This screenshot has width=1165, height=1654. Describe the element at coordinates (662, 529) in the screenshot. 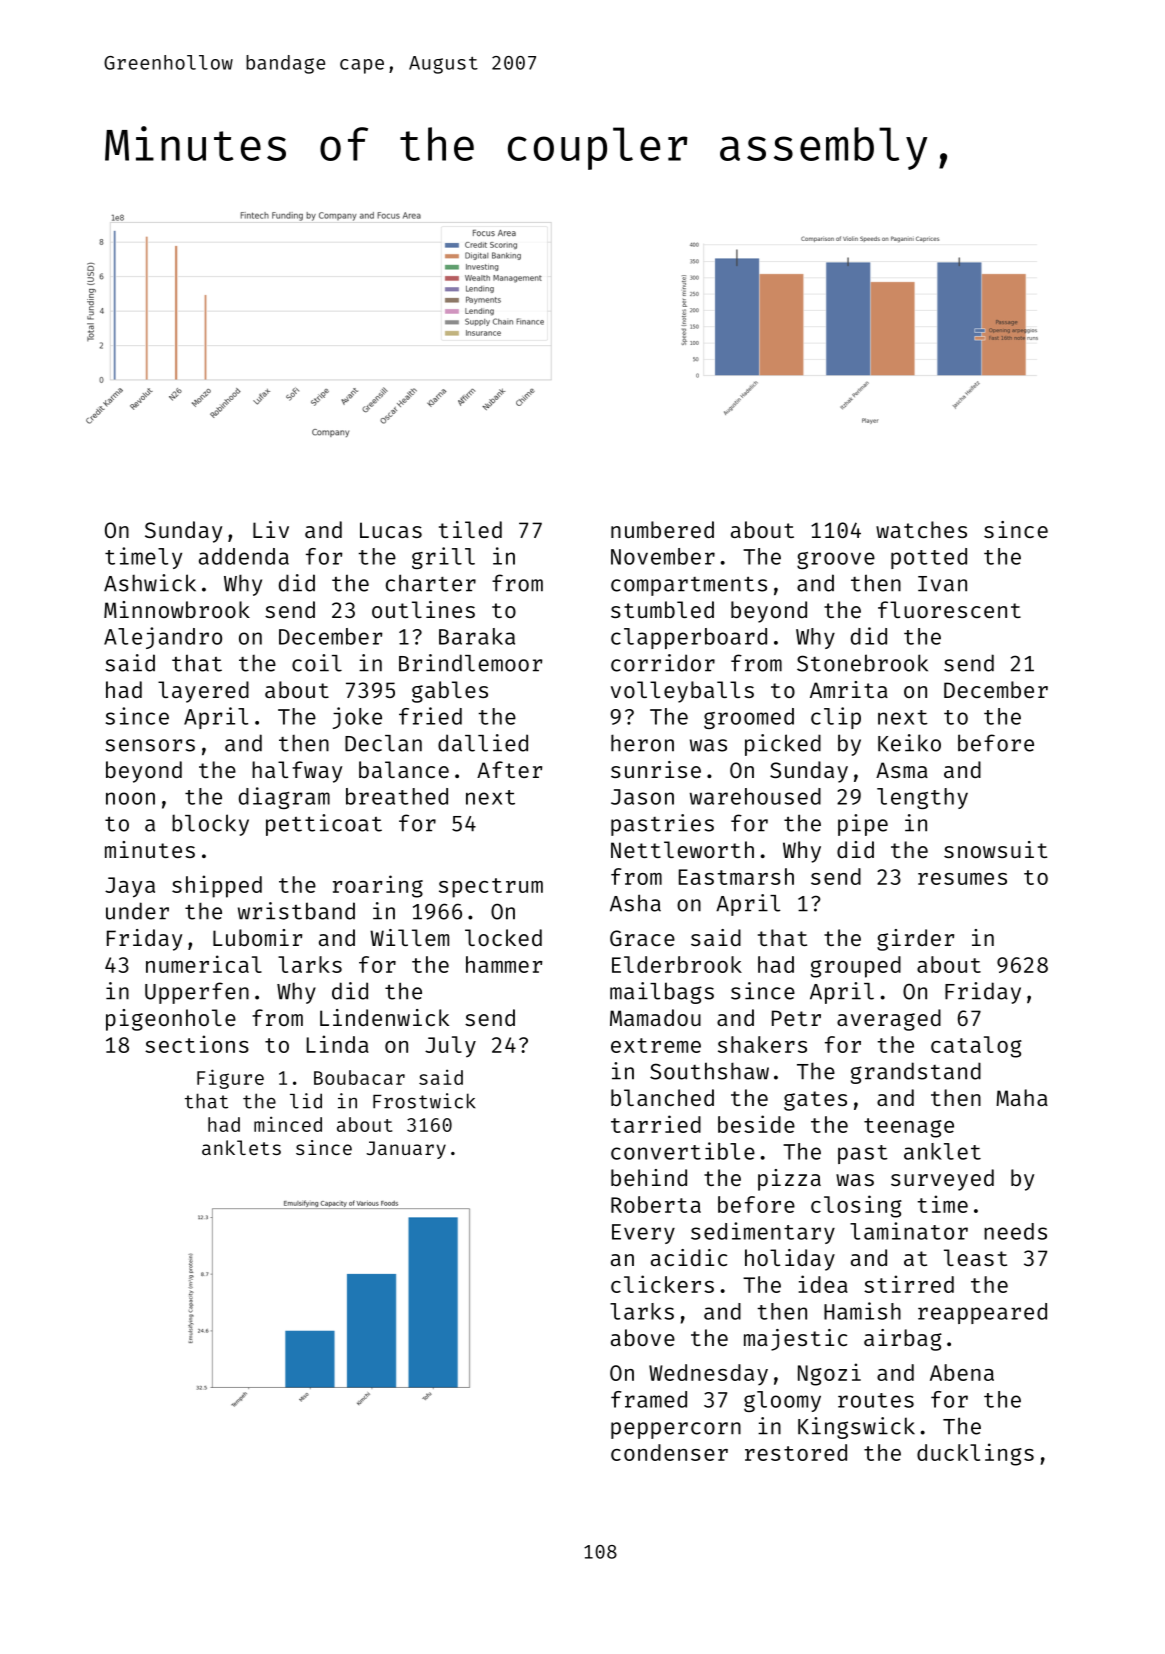

I see `numbered` at that location.
